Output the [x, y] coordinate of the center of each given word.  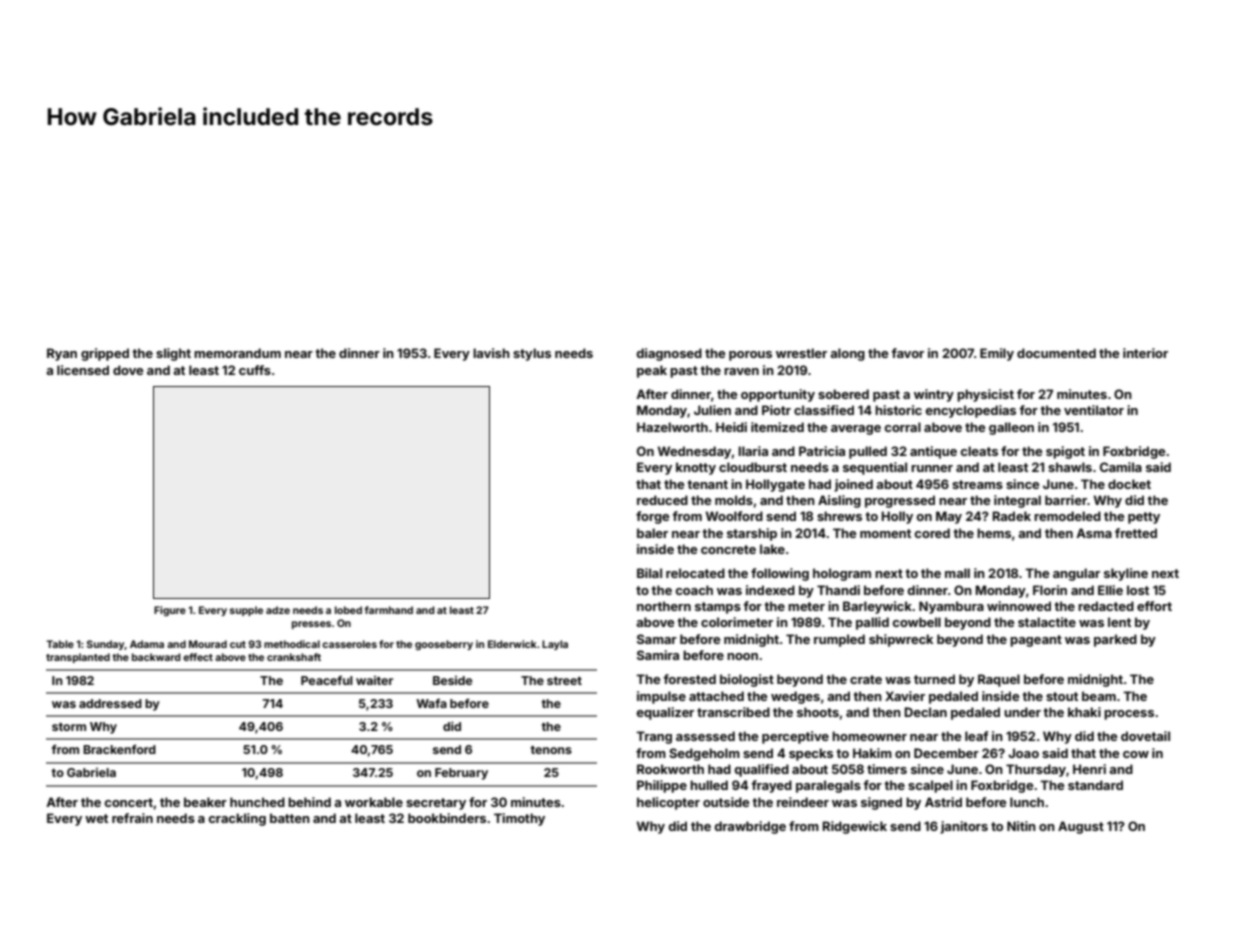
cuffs [255, 370]
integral [1017, 501]
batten [290, 818]
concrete [728, 549]
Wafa [431, 703]
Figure [170, 611]
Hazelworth [672, 427]
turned [934, 679]
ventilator [1094, 410]
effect [198, 657]
